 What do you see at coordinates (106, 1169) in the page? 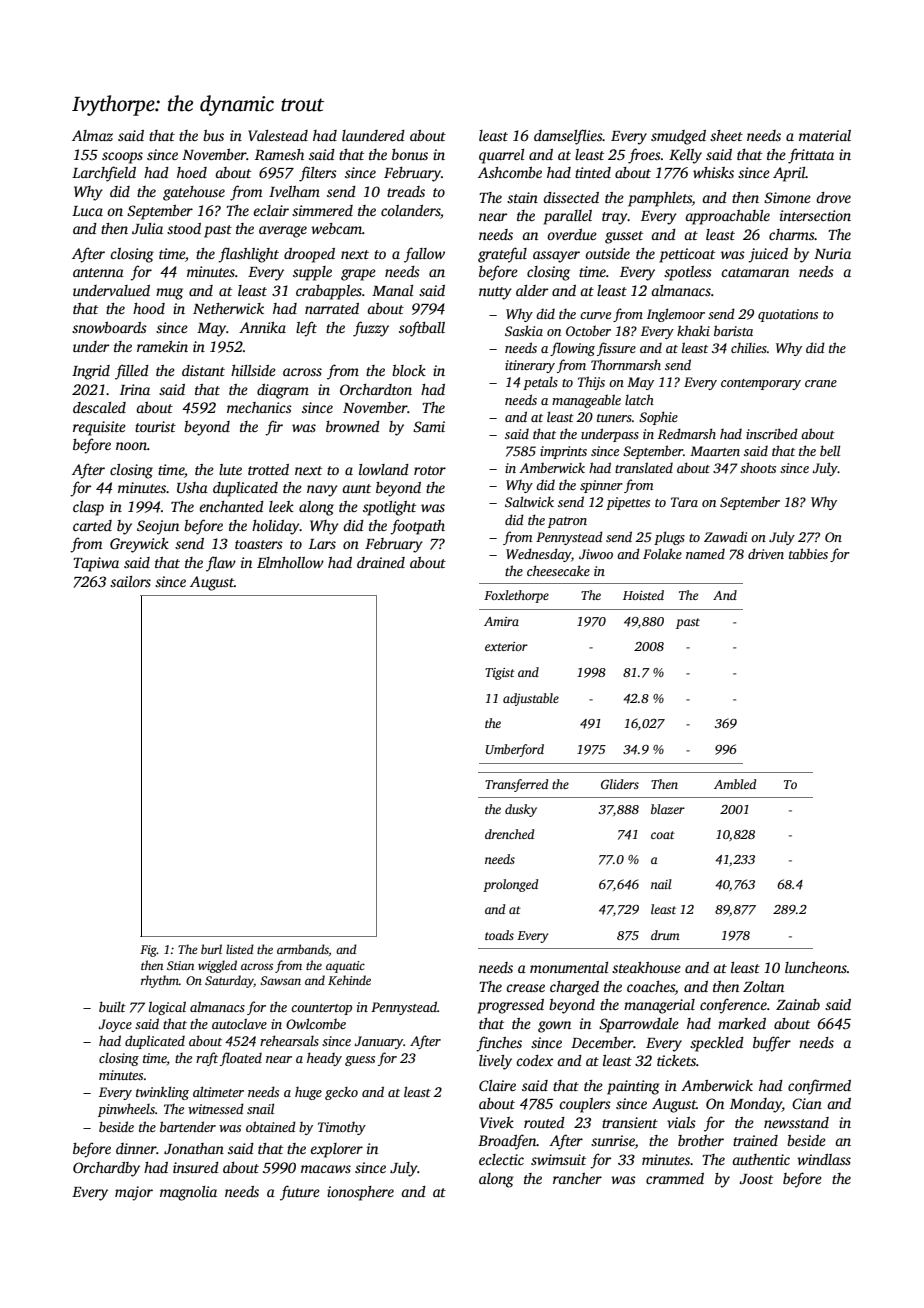
I see `Orchardby` at bounding box center [106, 1169].
